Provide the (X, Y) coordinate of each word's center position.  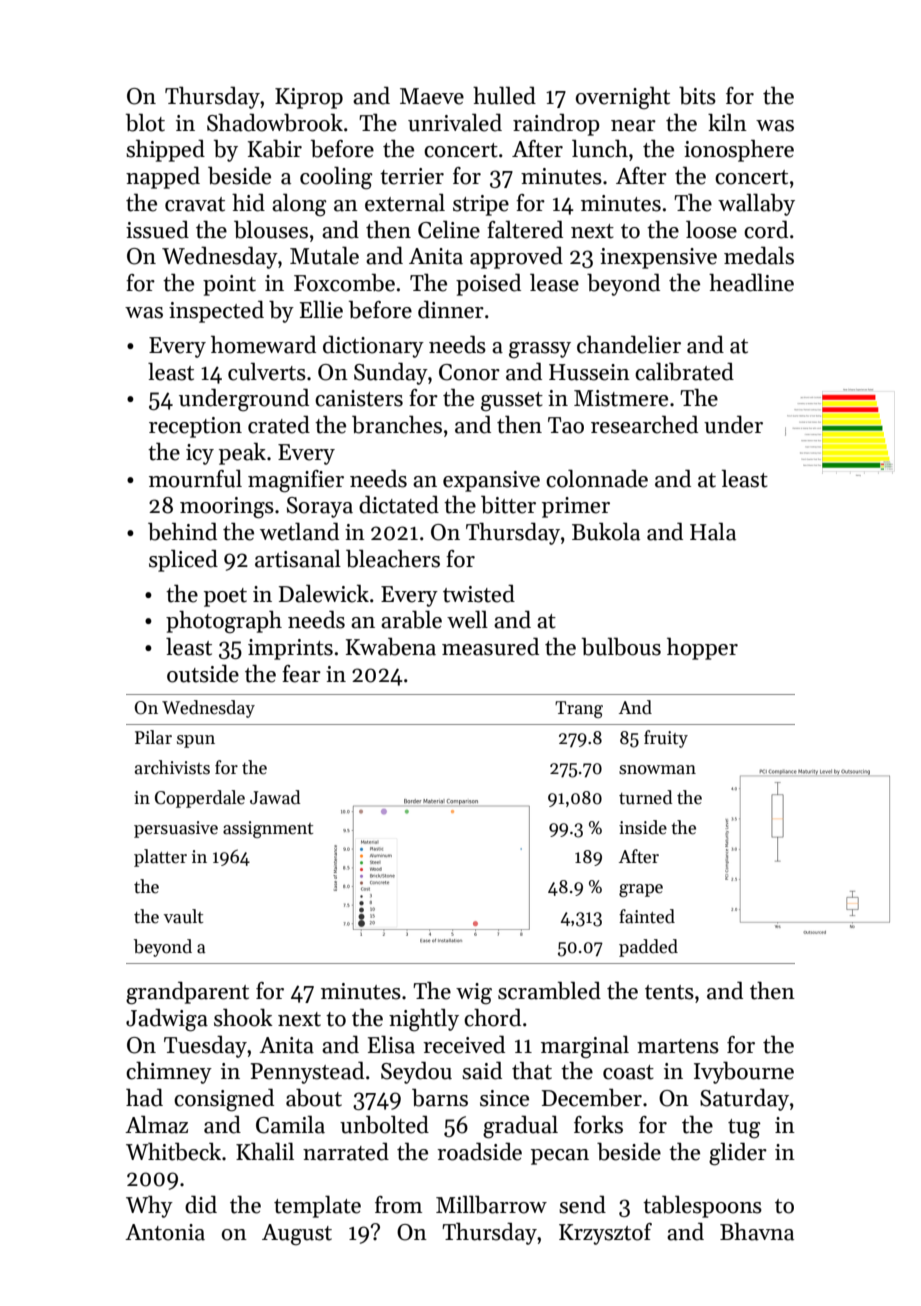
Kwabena (391, 646)
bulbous (621, 646)
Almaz (156, 1124)
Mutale (324, 255)
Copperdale (200, 799)
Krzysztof (605, 1234)
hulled (504, 95)
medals (759, 255)
